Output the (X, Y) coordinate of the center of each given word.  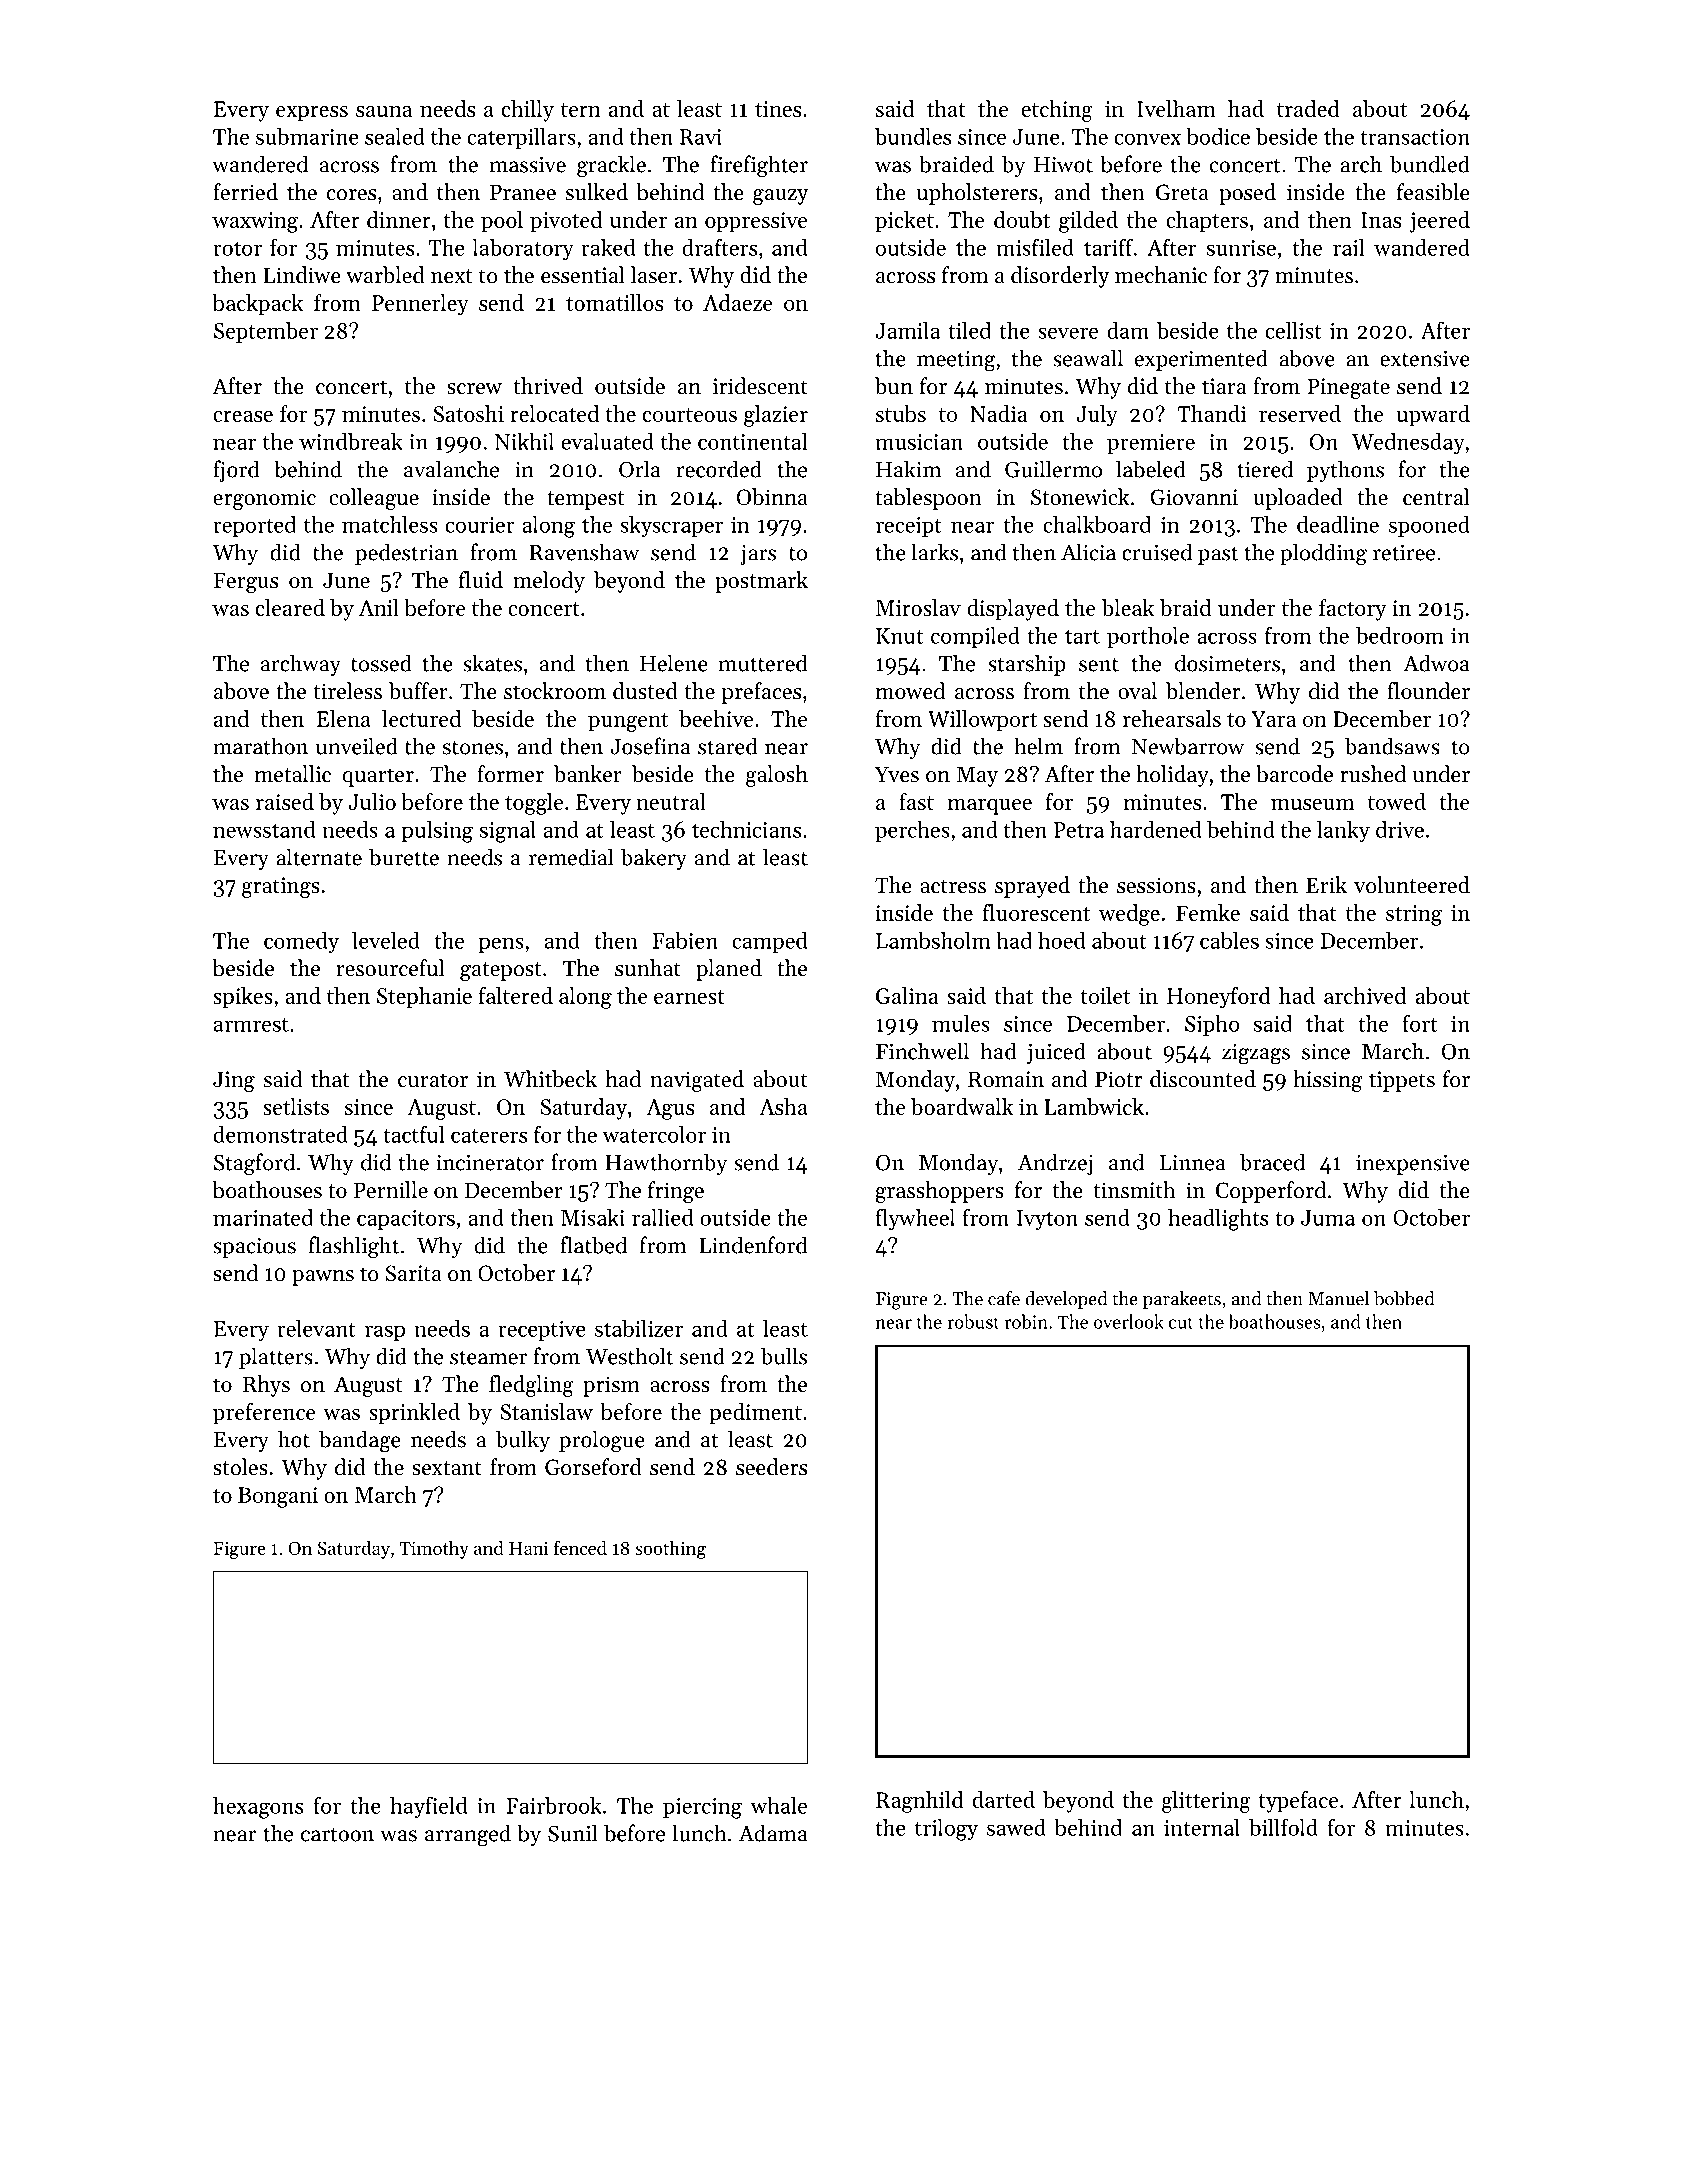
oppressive (756, 222)
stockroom (555, 691)
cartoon (337, 1834)
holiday (1172, 776)
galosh (777, 776)
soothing (670, 1549)
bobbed (1404, 1298)
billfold (1283, 1827)
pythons (1345, 471)
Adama (773, 1833)
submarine (307, 136)
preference (264, 1414)
